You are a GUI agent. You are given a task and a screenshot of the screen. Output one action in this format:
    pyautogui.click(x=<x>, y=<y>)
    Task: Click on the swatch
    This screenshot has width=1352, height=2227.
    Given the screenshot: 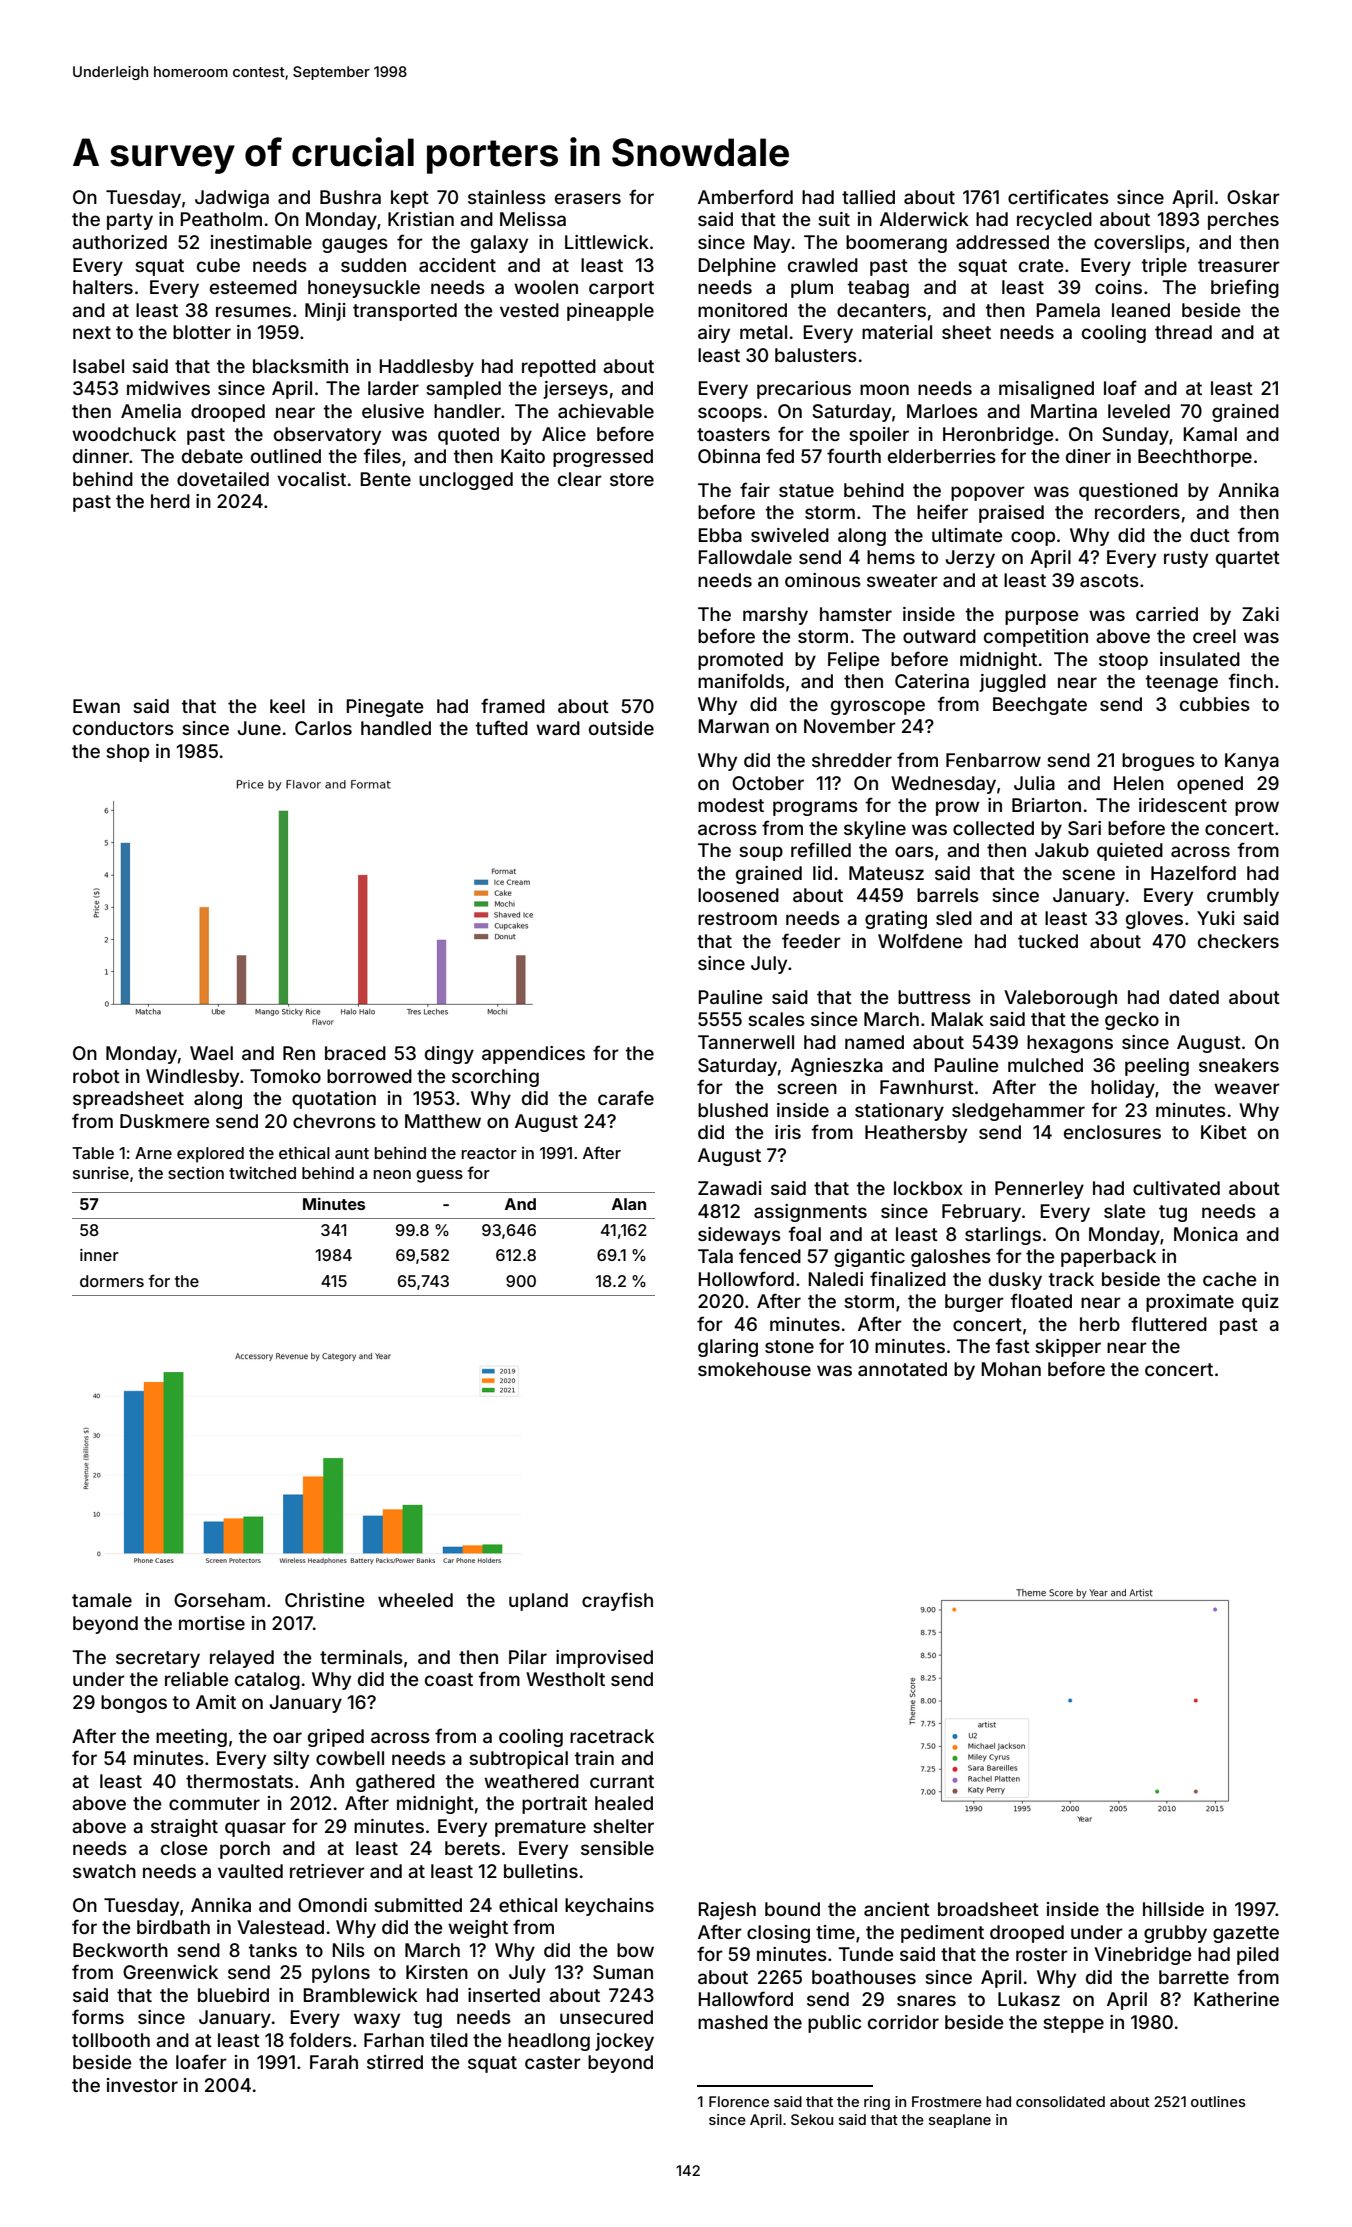 What is the action you would take?
    pyautogui.click(x=104, y=1871)
